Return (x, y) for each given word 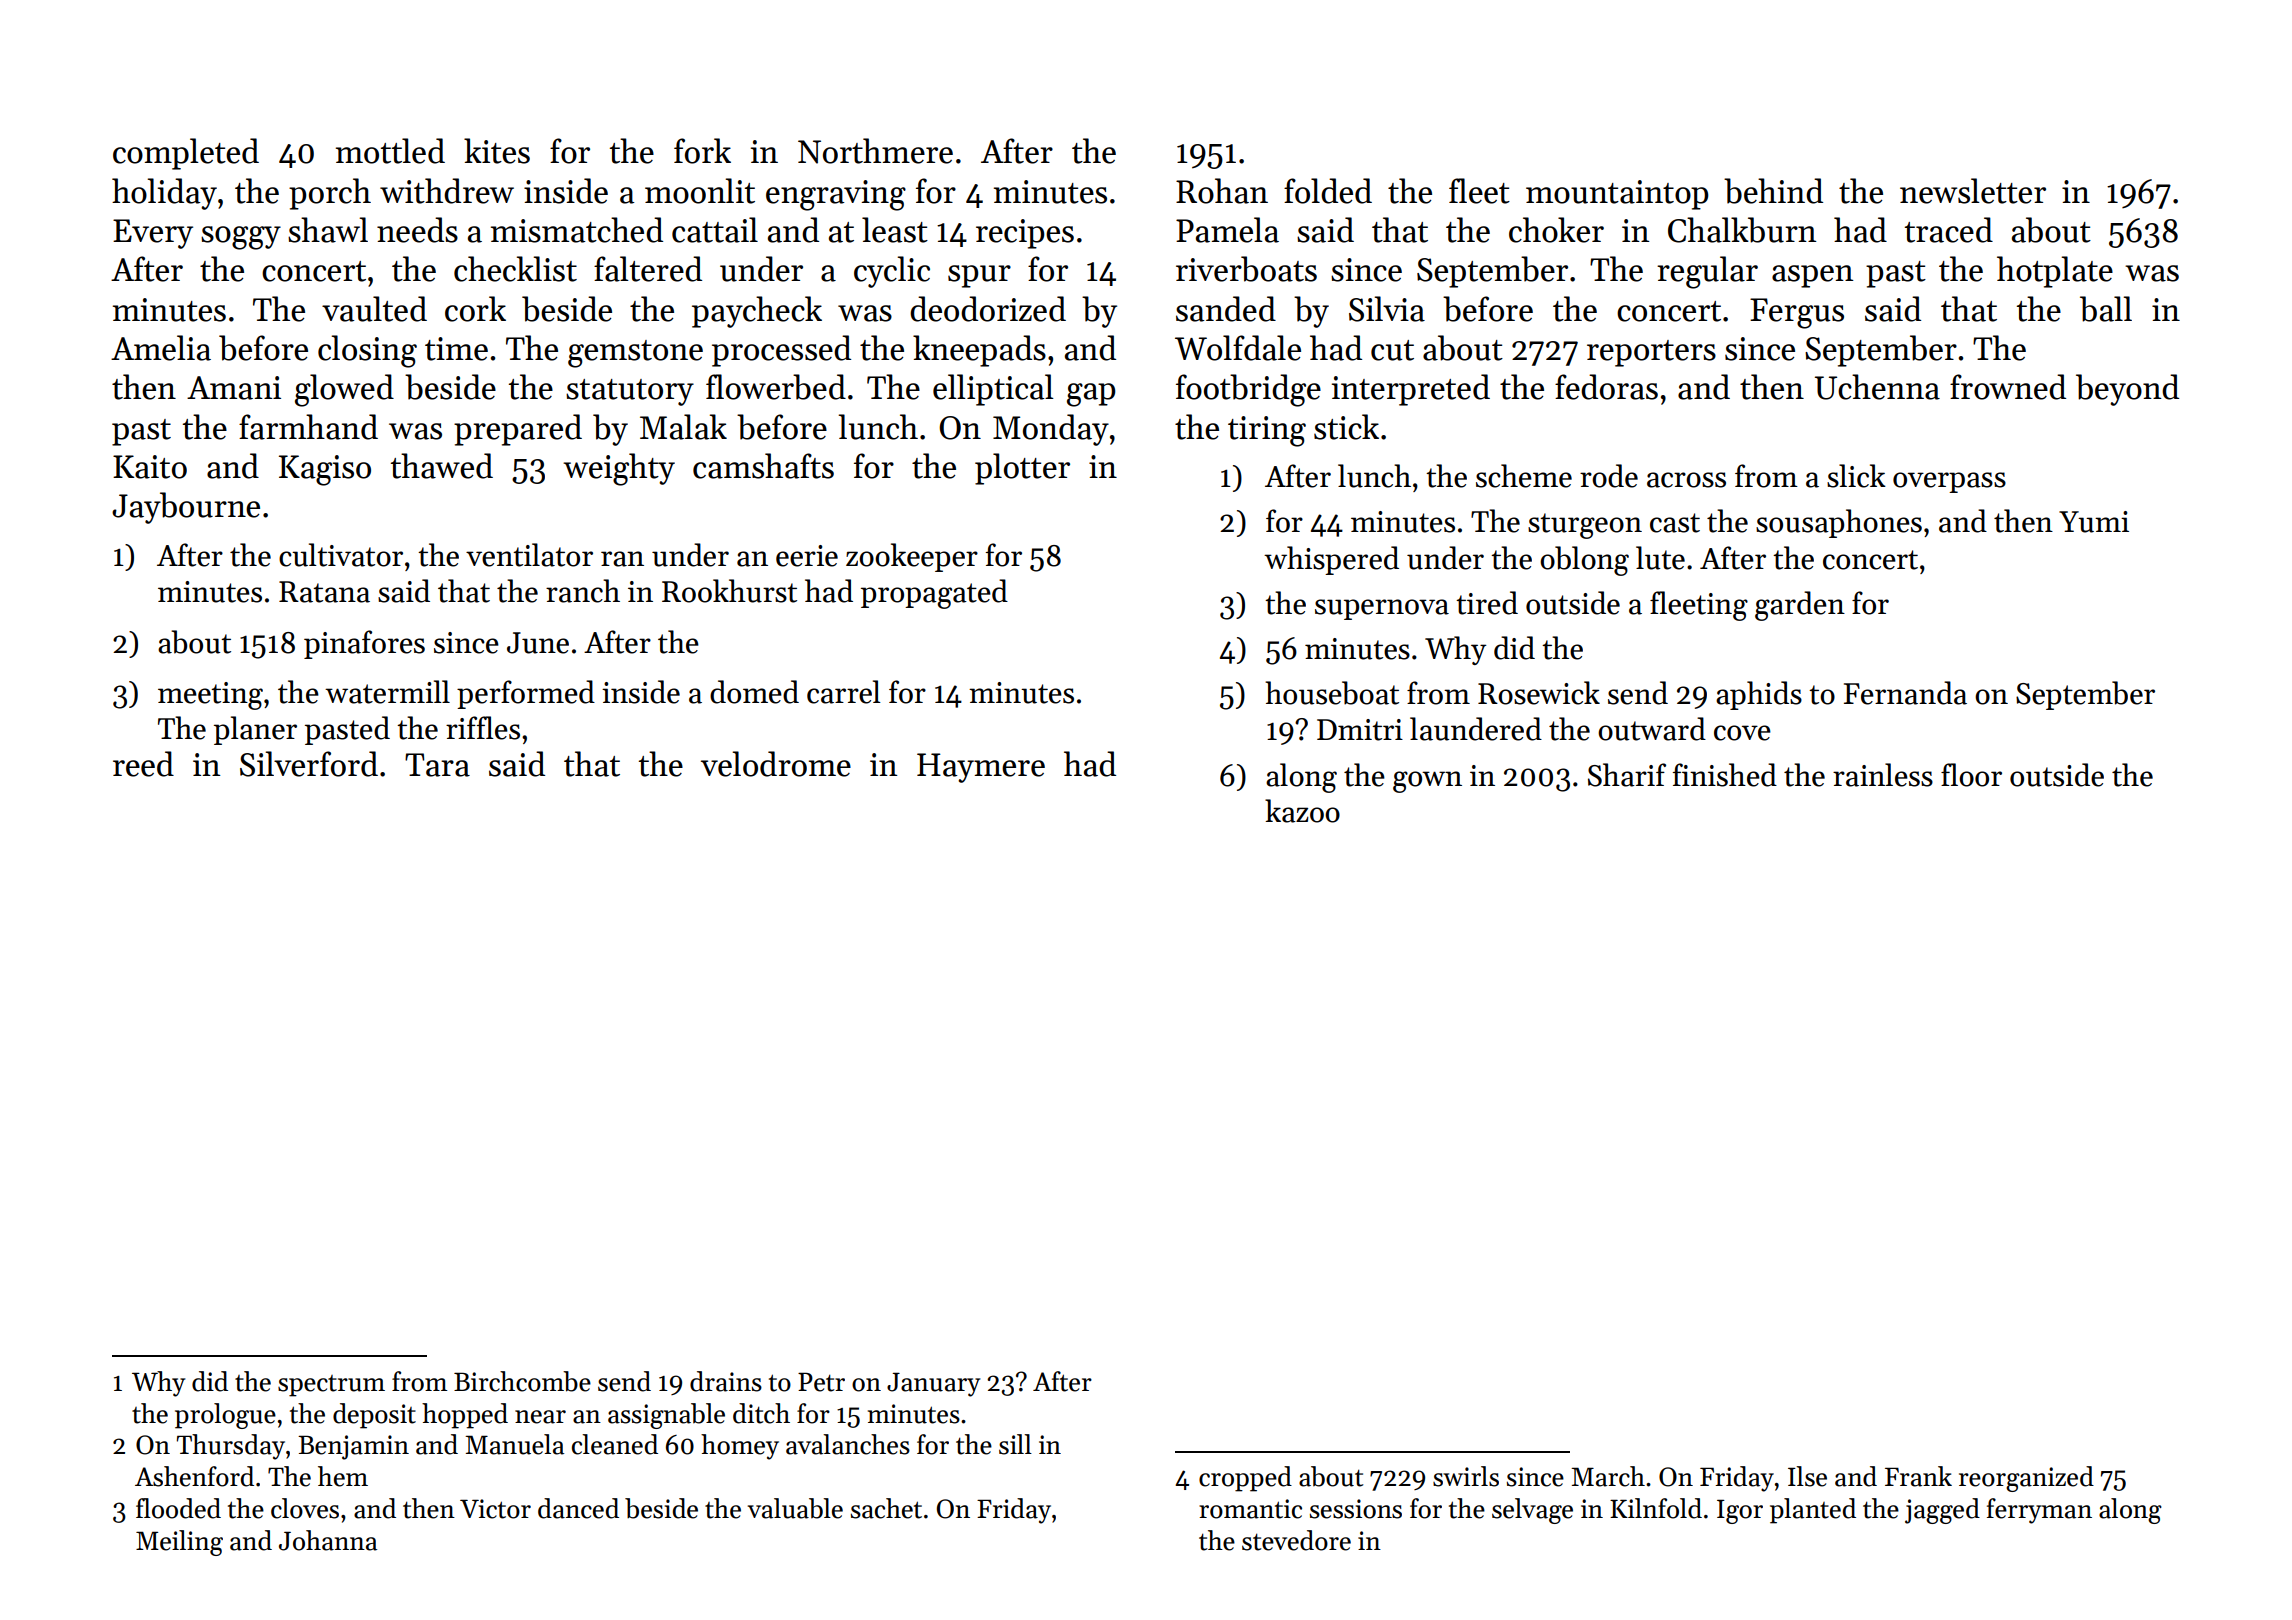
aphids (1759, 695)
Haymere (981, 768)
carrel (844, 692)
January (933, 1384)
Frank (1918, 1476)
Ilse (1807, 1476)
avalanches (848, 1444)
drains (726, 1381)
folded (1328, 191)
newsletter (1973, 191)
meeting (210, 696)
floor (1971, 775)
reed (143, 764)
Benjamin (353, 1447)
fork (702, 151)
